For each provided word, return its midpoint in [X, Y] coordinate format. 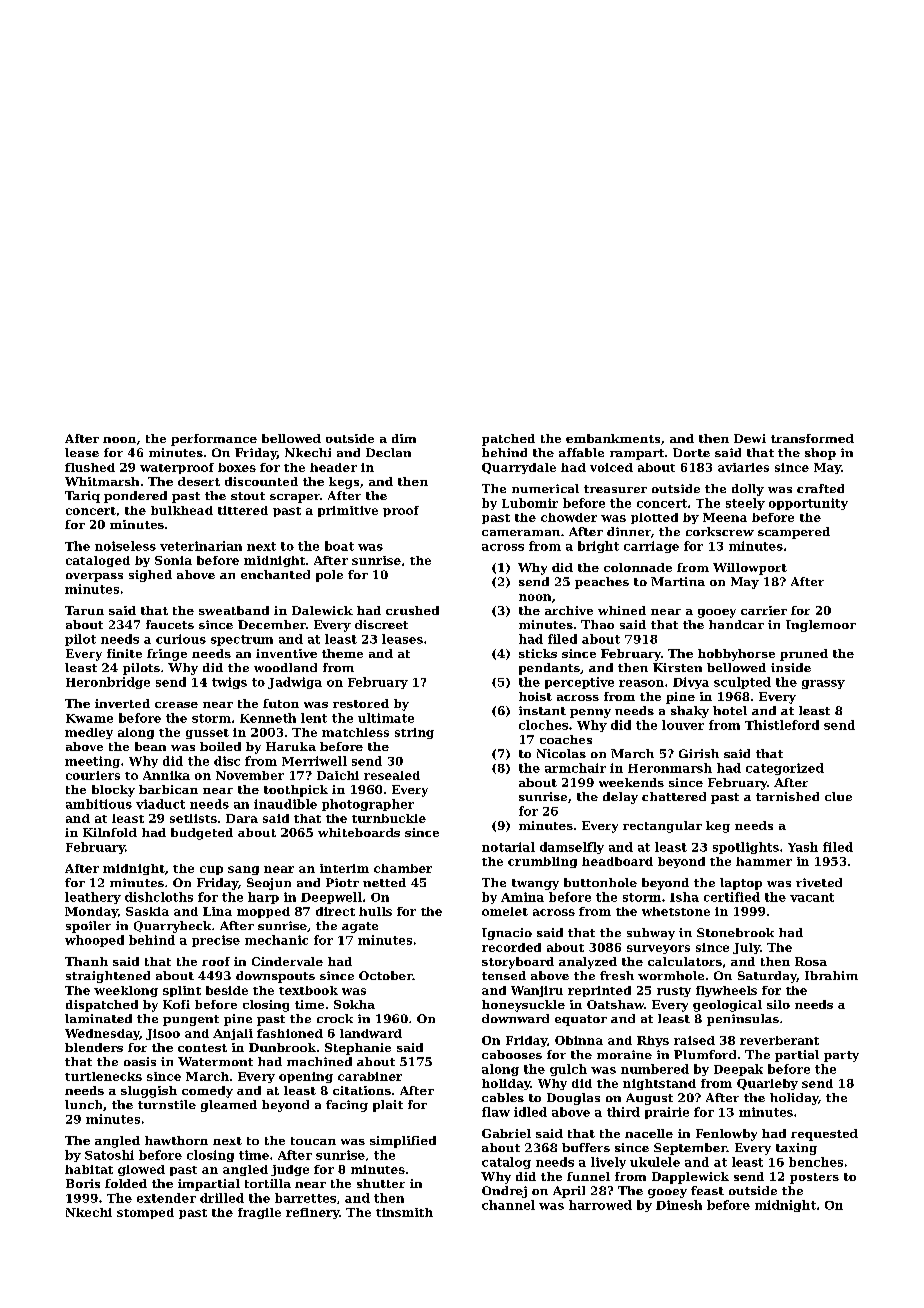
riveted [819, 882]
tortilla [268, 1183]
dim [404, 438]
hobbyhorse [736, 655]
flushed [90, 467]
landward [371, 1033]
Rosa [811, 961]
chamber [403, 868]
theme [342, 653]
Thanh [86, 961]
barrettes [305, 1198]
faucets [170, 624]
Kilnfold [110, 832]
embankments [613, 438]
